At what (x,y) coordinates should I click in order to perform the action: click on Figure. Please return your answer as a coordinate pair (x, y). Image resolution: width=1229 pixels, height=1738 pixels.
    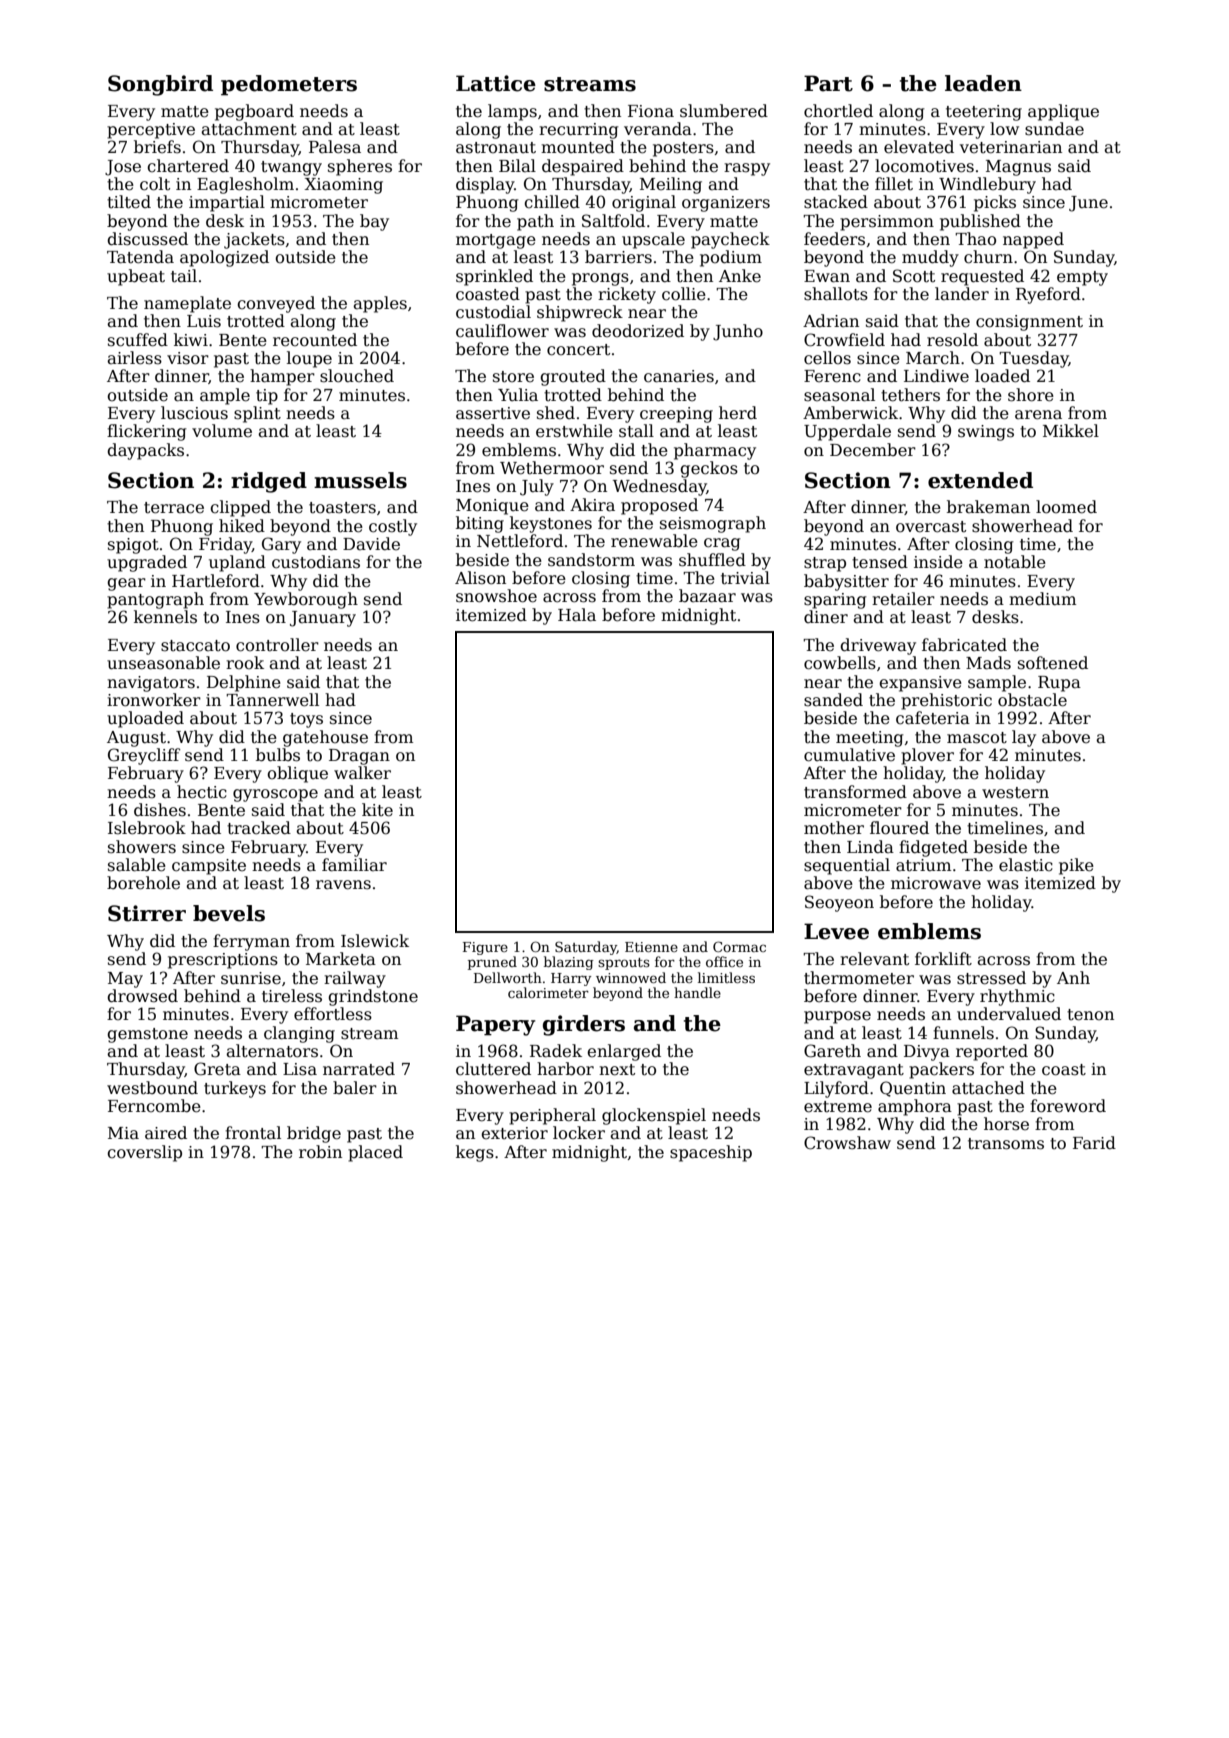
    Looking at the image, I should click on (485, 948).
